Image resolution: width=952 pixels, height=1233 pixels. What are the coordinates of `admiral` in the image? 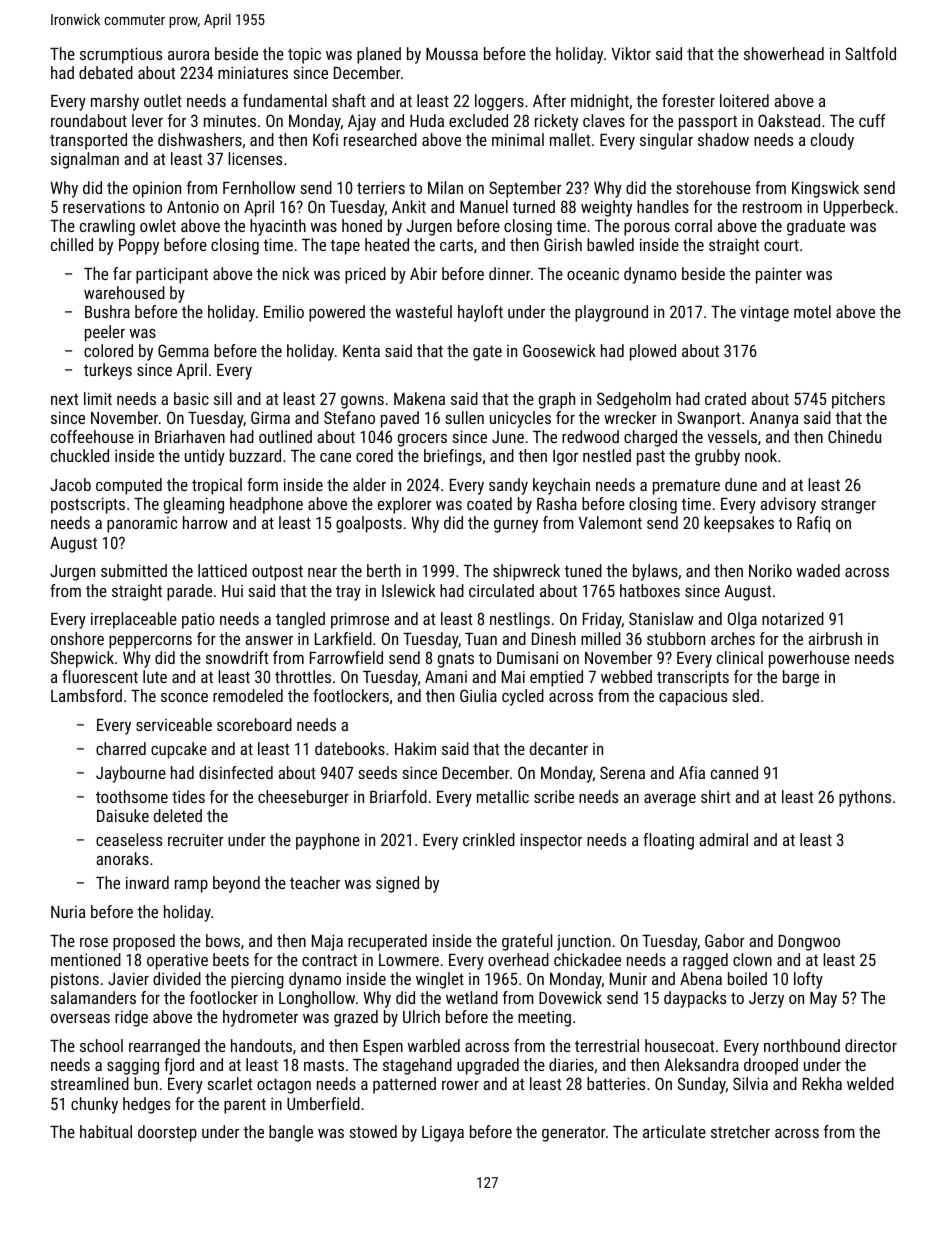 It's located at (723, 839).
